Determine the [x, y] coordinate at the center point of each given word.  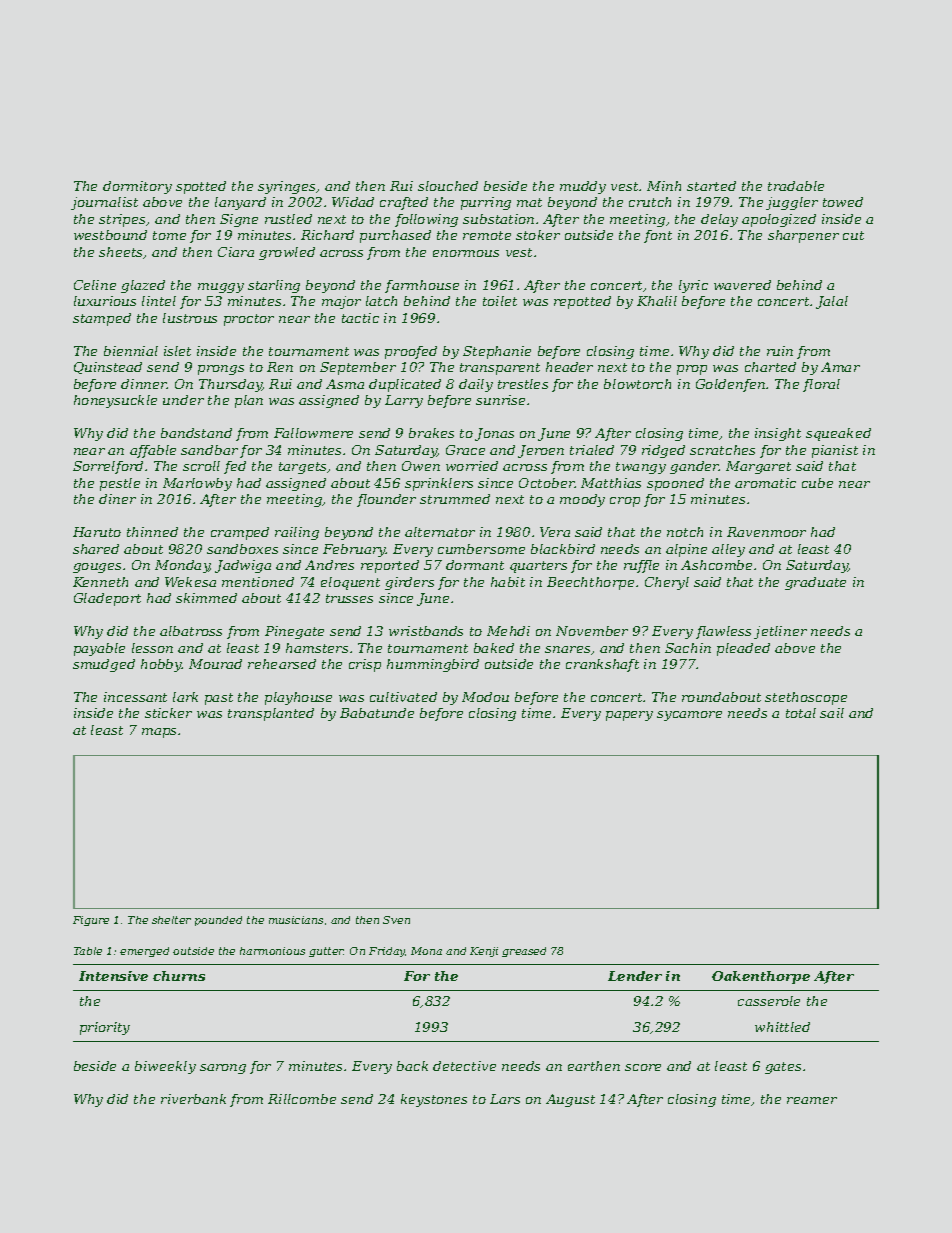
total [801, 713]
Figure [91, 921]
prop [692, 370]
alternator [440, 532]
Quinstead [108, 368]
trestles [523, 384]
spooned [675, 484]
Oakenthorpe [761, 977]
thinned [152, 532]
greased [524, 952]
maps [159, 733]
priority [105, 1028]
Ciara [236, 252]
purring [486, 203]
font [658, 236]
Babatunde [377, 713]
